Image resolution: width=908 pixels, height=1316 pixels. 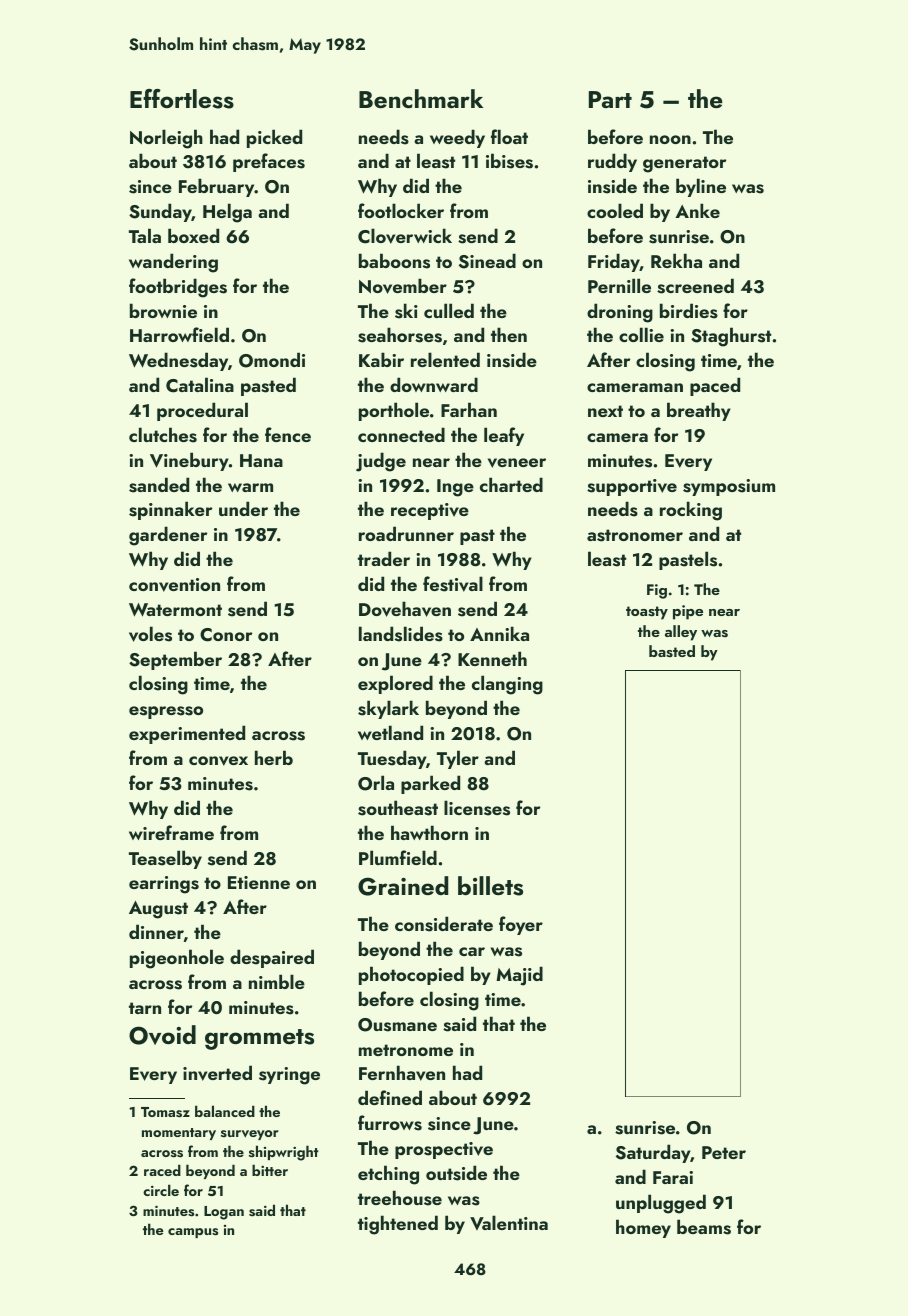 What do you see at coordinates (178, 361) in the document?
I see `Wednesday` at bounding box center [178, 361].
